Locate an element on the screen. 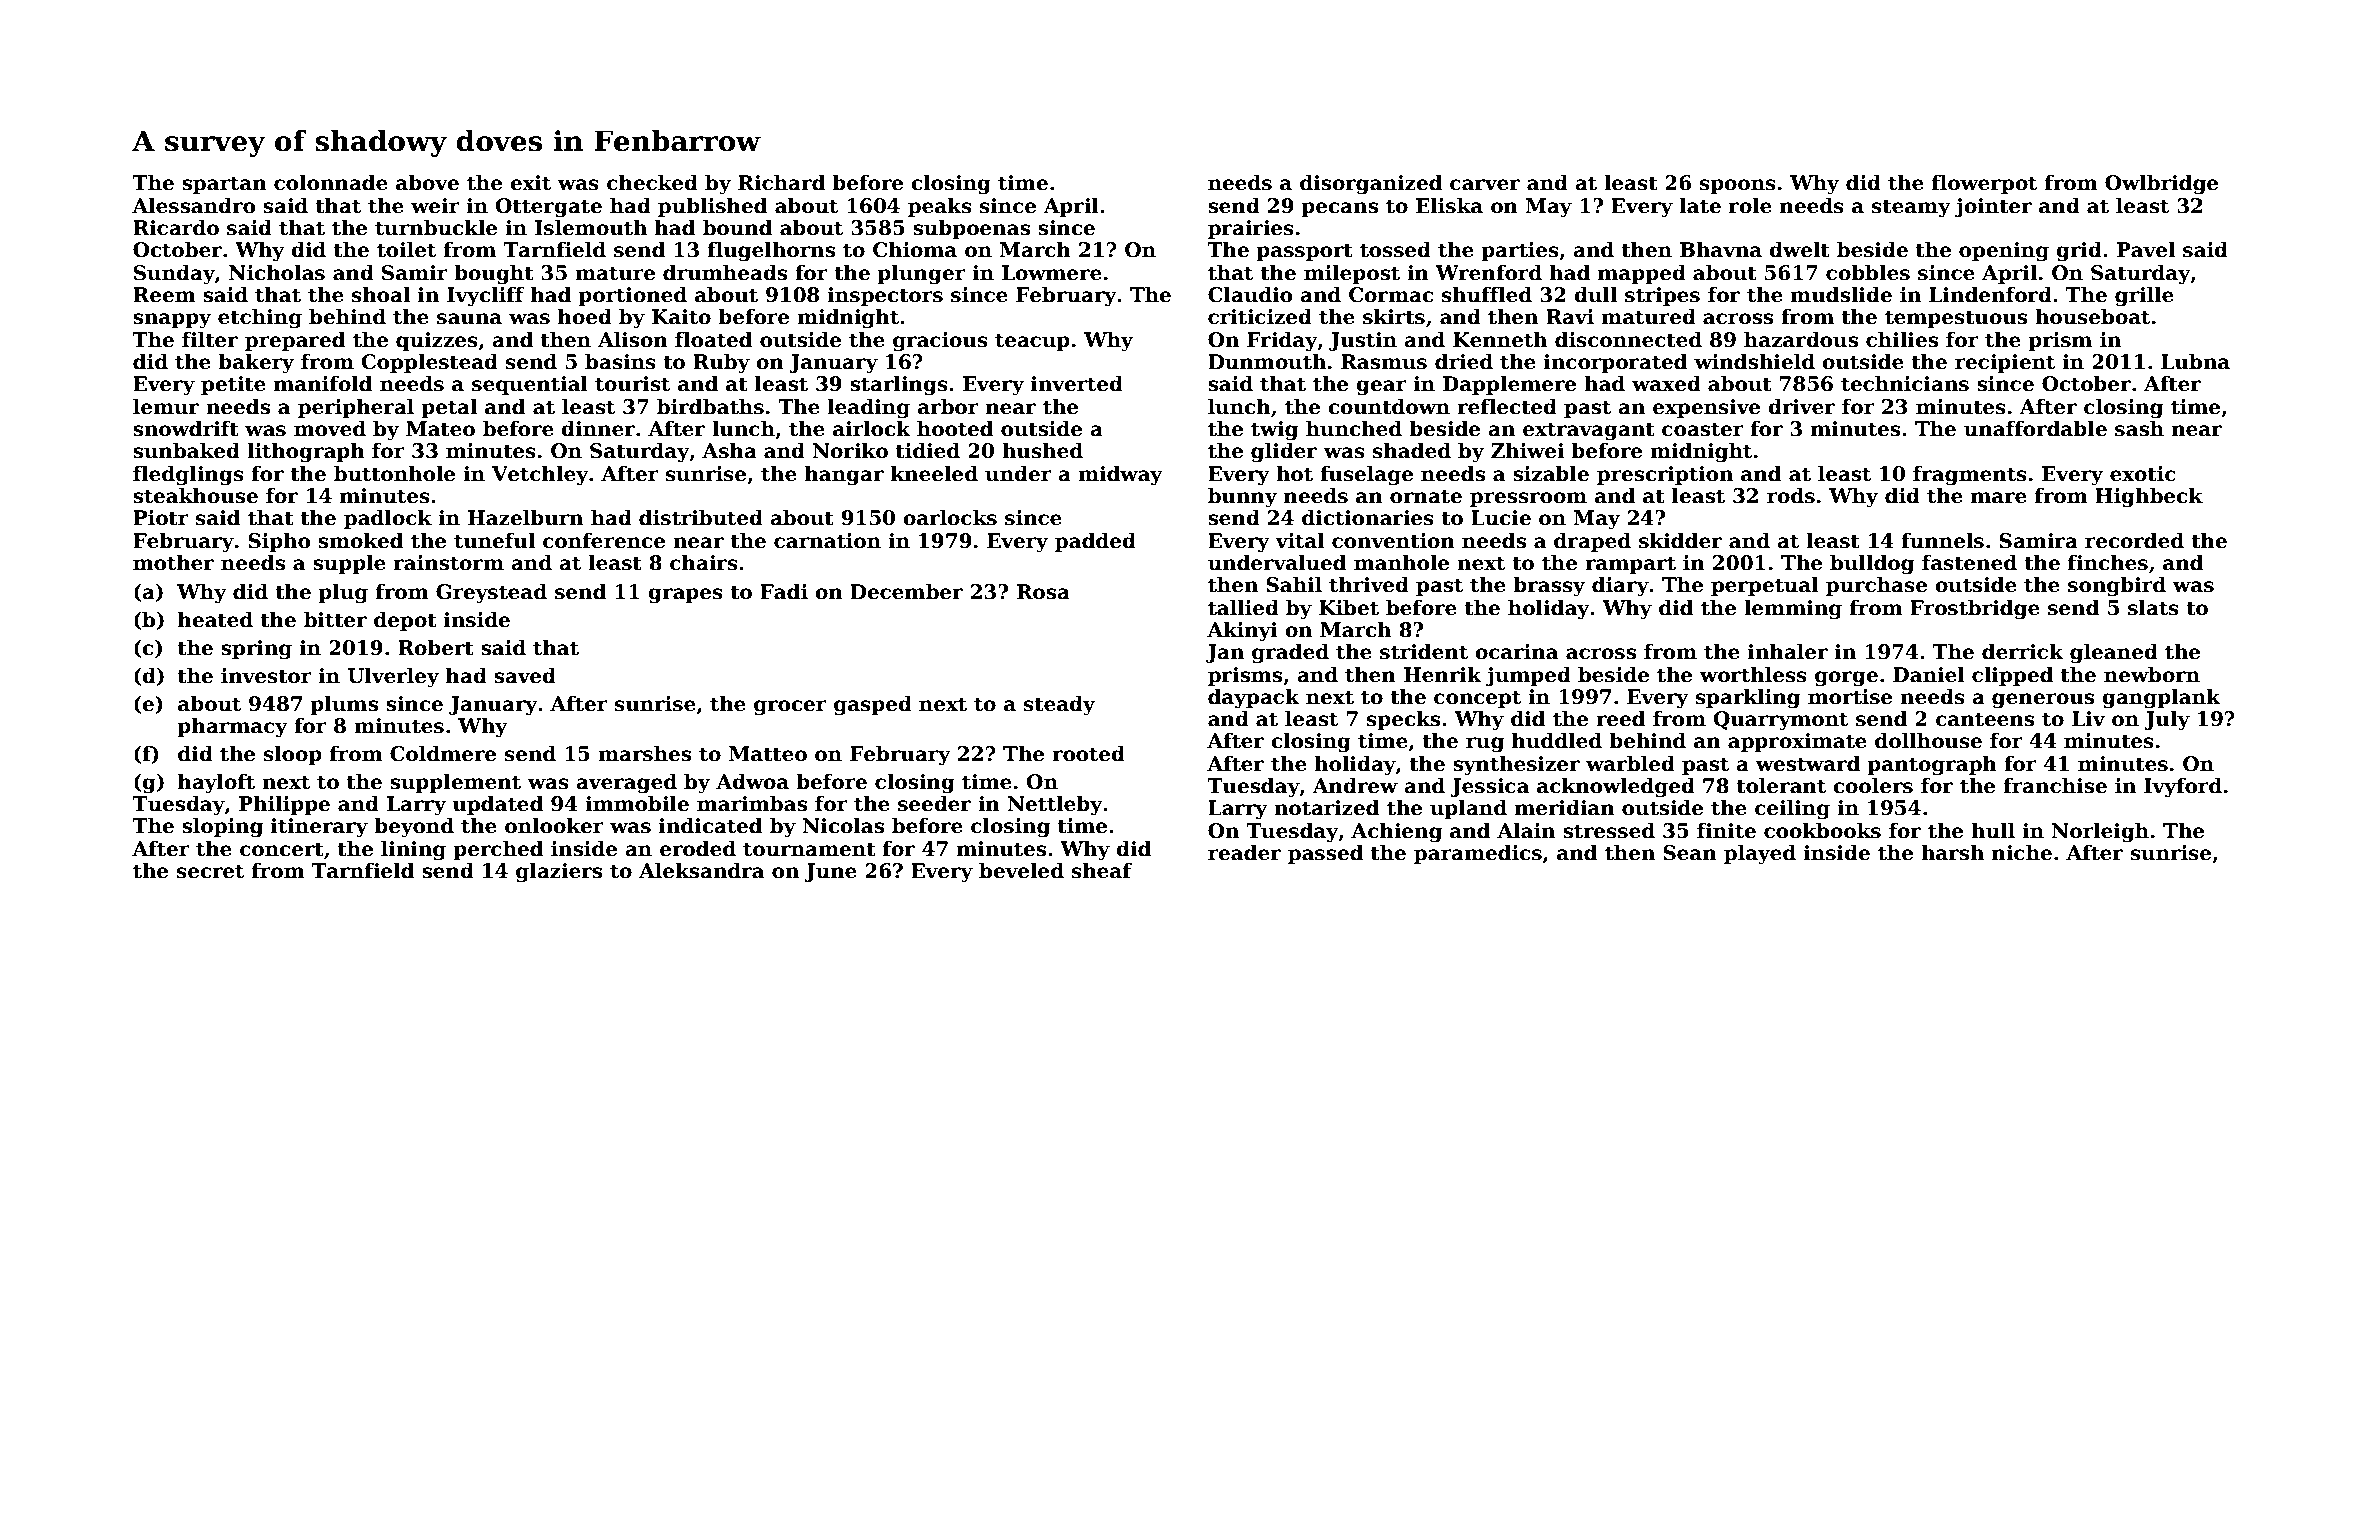  Ulverley is located at coordinates (393, 677).
